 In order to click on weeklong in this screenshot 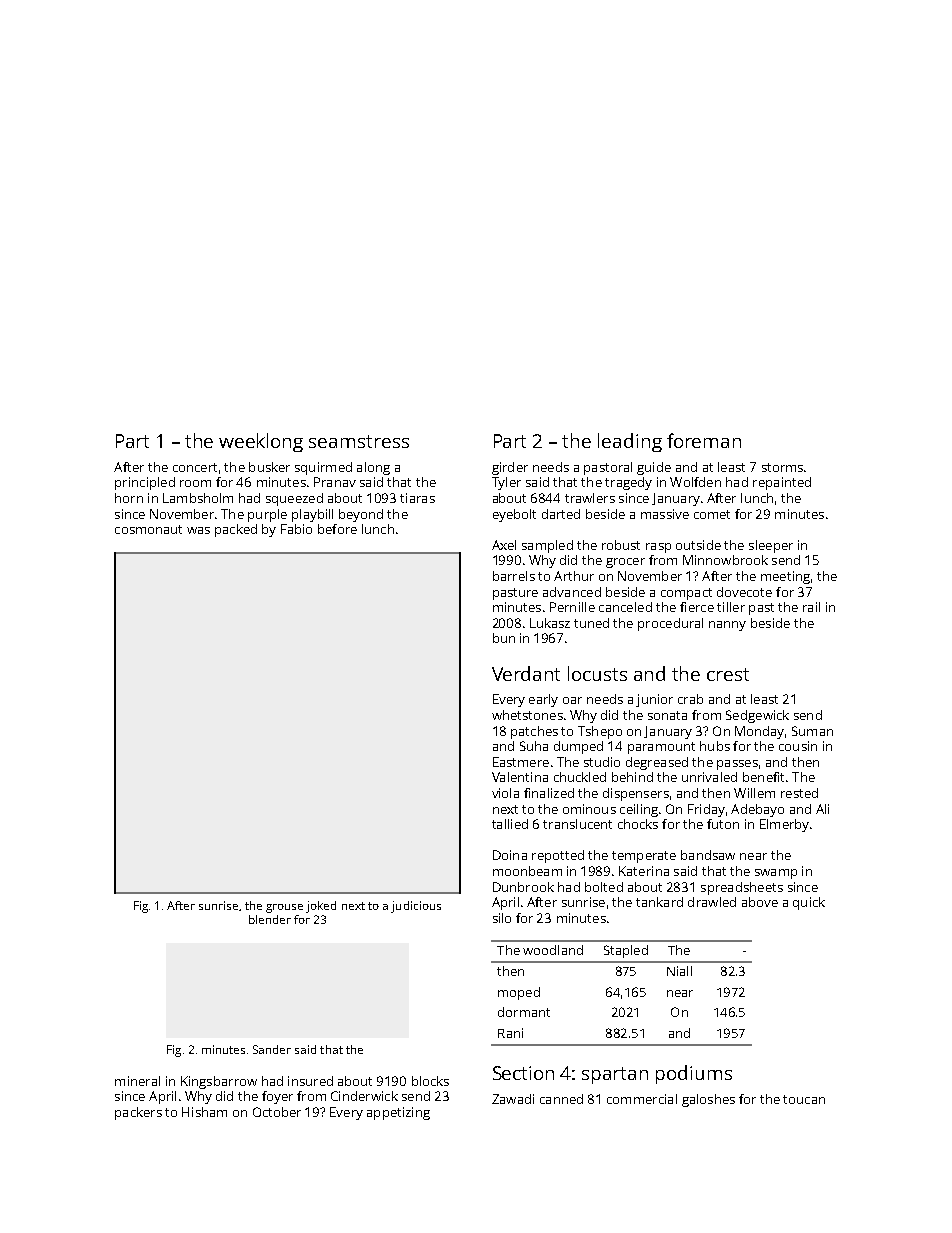, I will do `click(261, 442)`.
